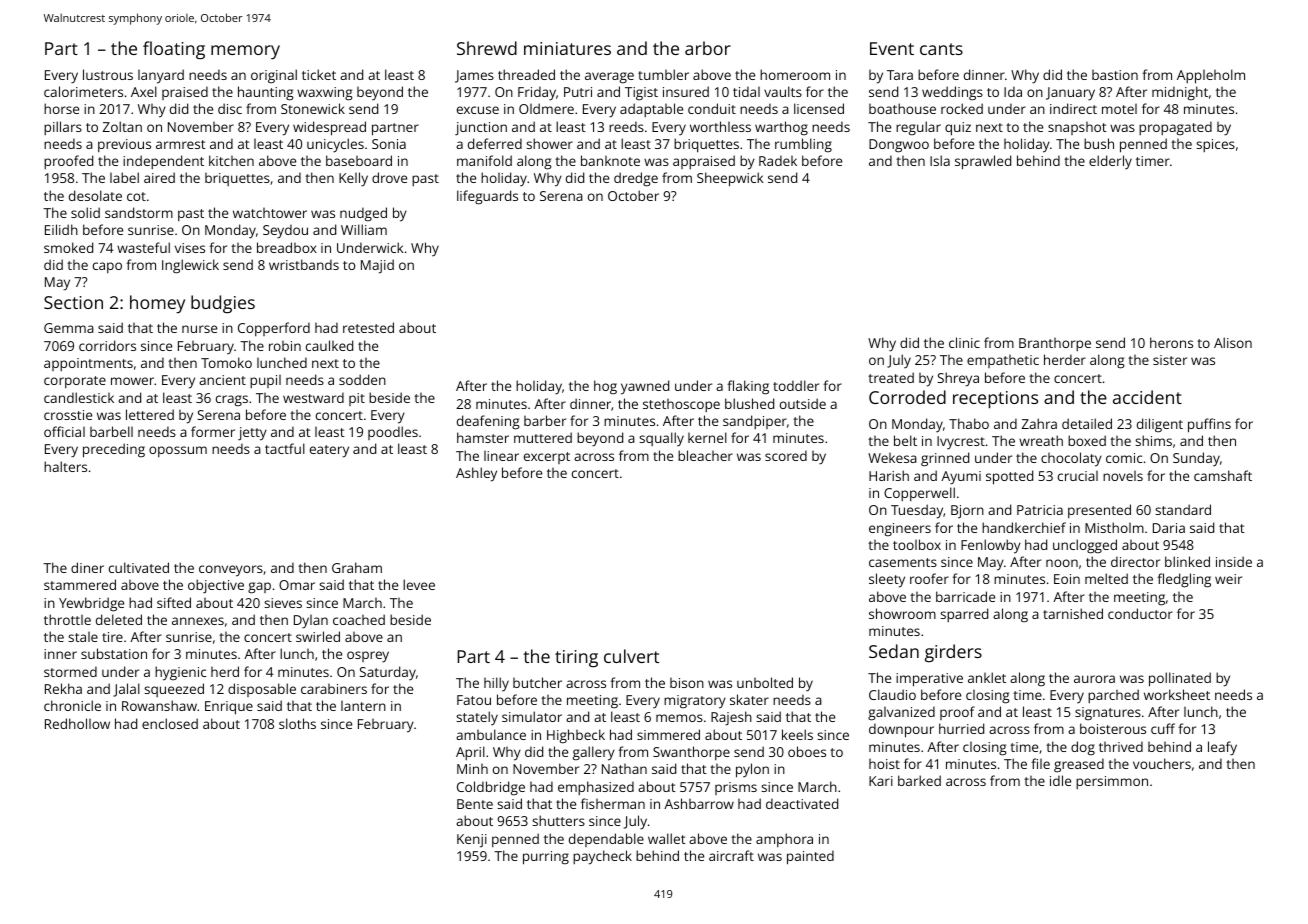  I want to click on Gemma, so click(69, 328).
